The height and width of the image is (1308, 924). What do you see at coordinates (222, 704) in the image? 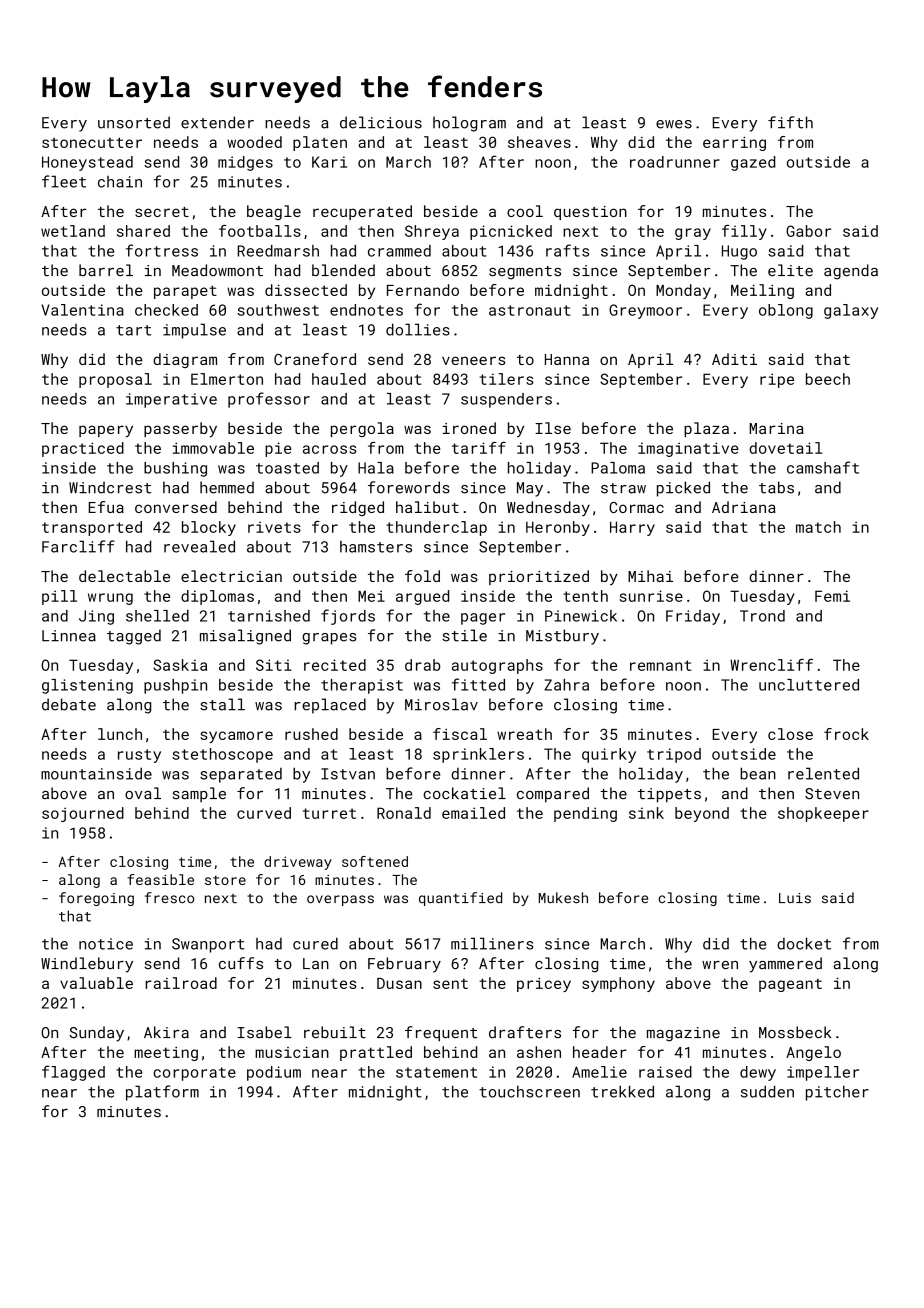
I see `stall` at bounding box center [222, 704].
